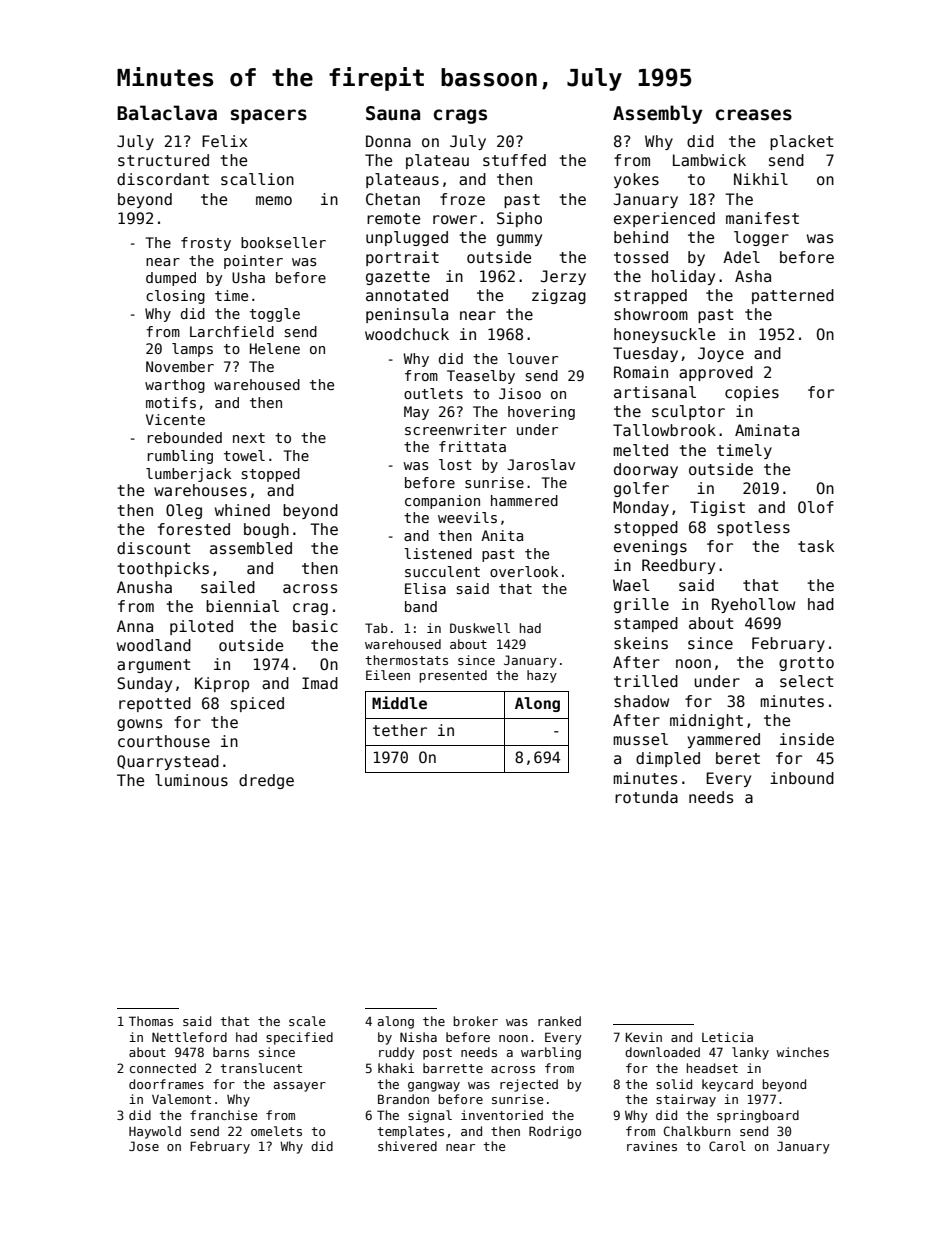  I want to click on towel, so click(244, 455).
